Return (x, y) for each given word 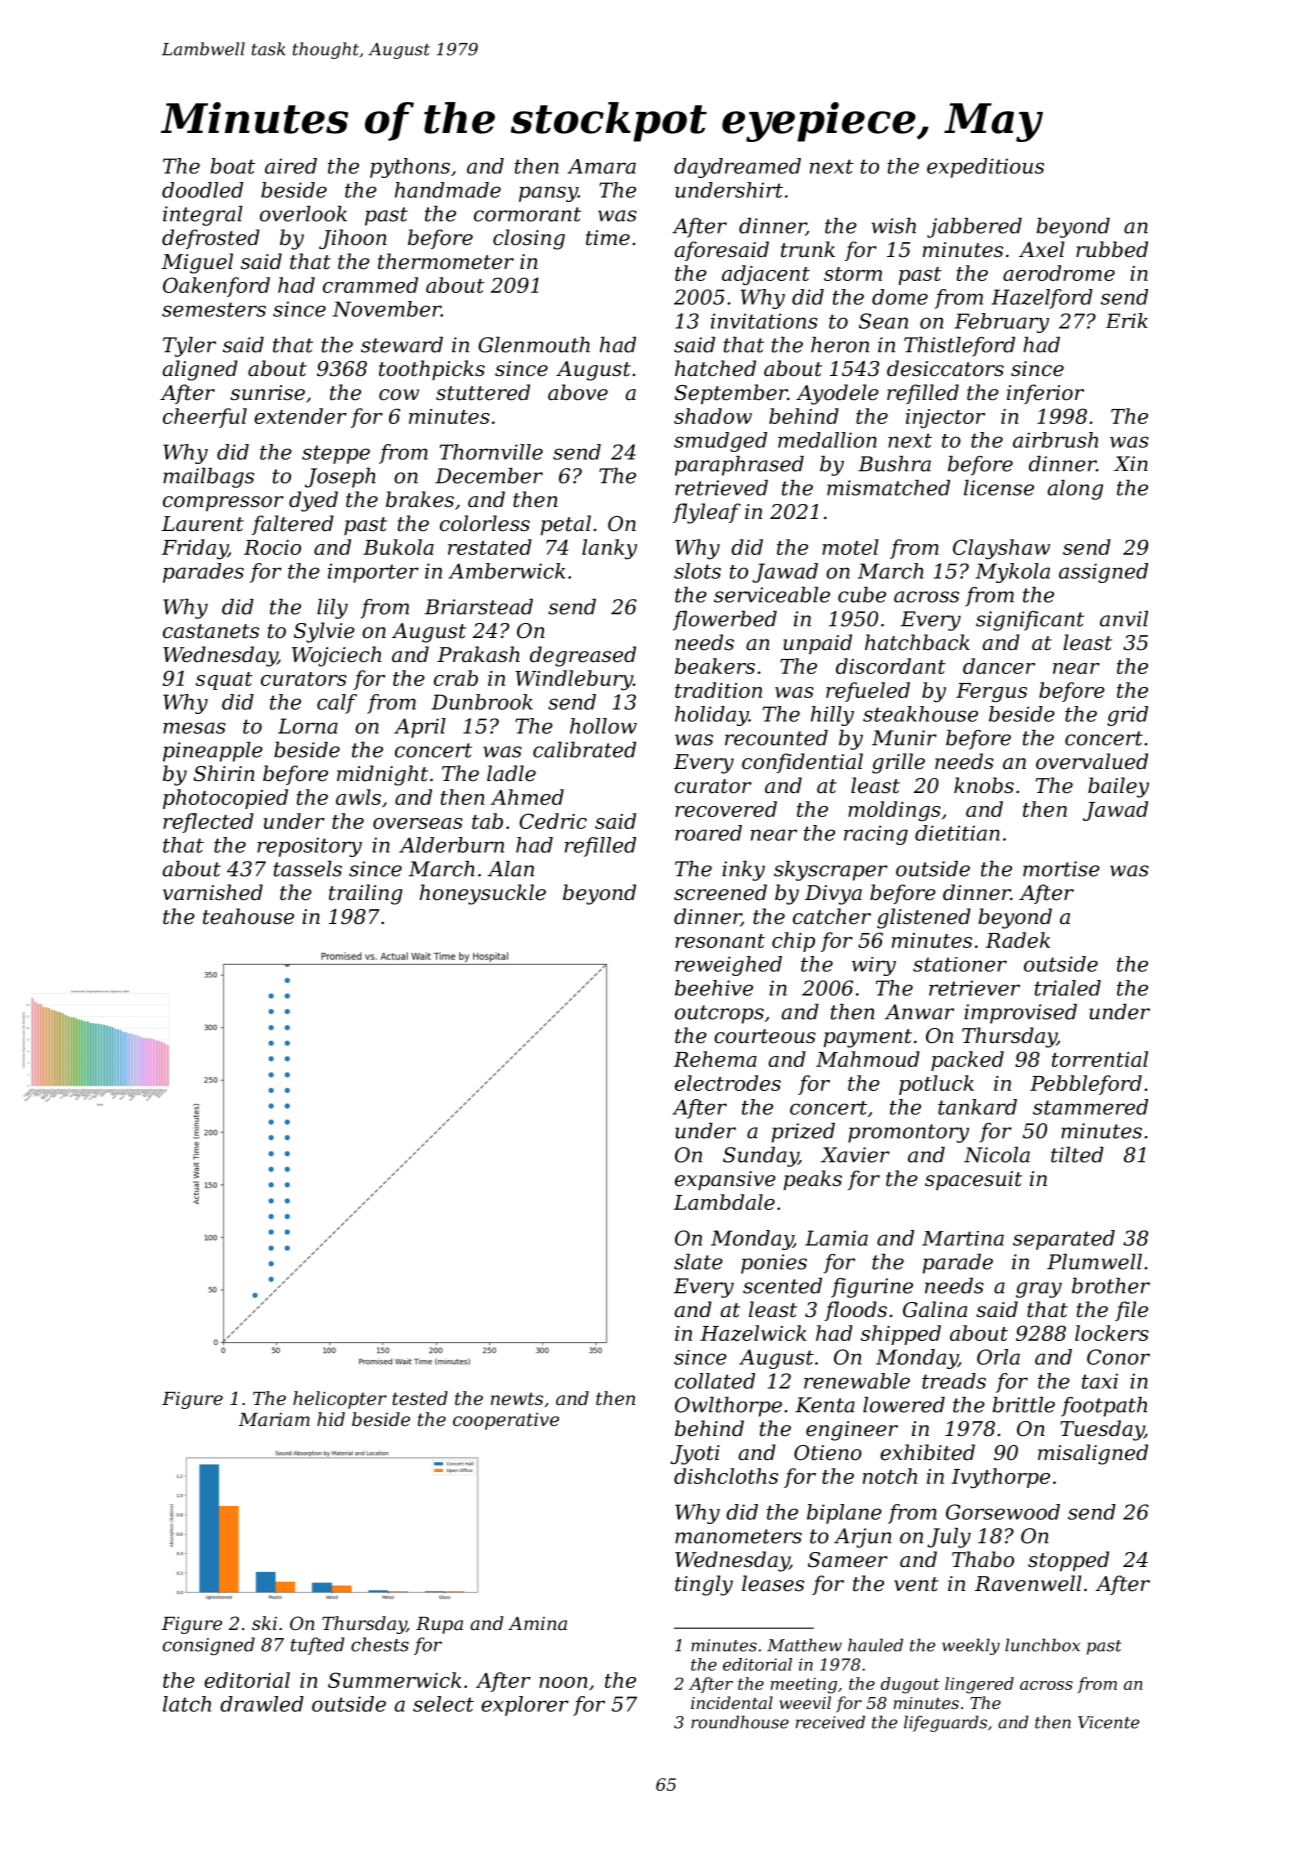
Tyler (189, 347)
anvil (1124, 619)
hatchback (917, 642)
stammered (1090, 1107)
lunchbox (1042, 1645)
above (578, 392)
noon (563, 1682)
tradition (718, 690)
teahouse (248, 916)
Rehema (715, 1059)
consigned (209, 1646)
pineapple (213, 752)
